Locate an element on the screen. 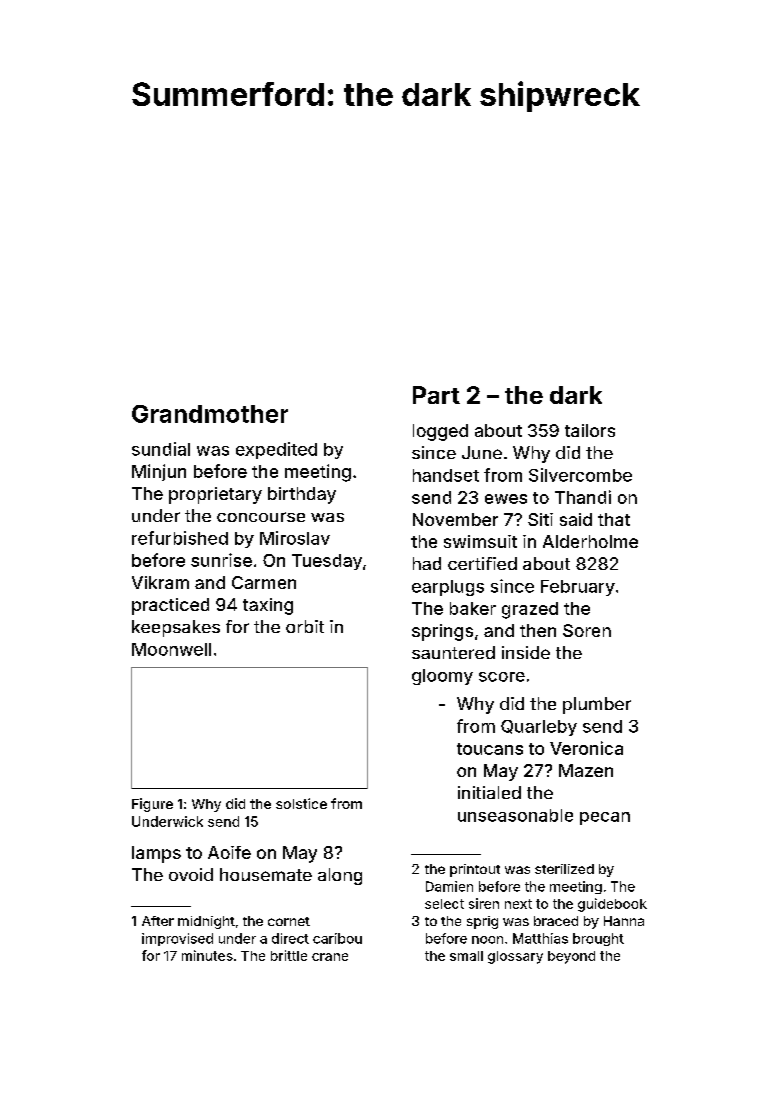 The image size is (779, 1105). Figure is located at coordinates (152, 805).
